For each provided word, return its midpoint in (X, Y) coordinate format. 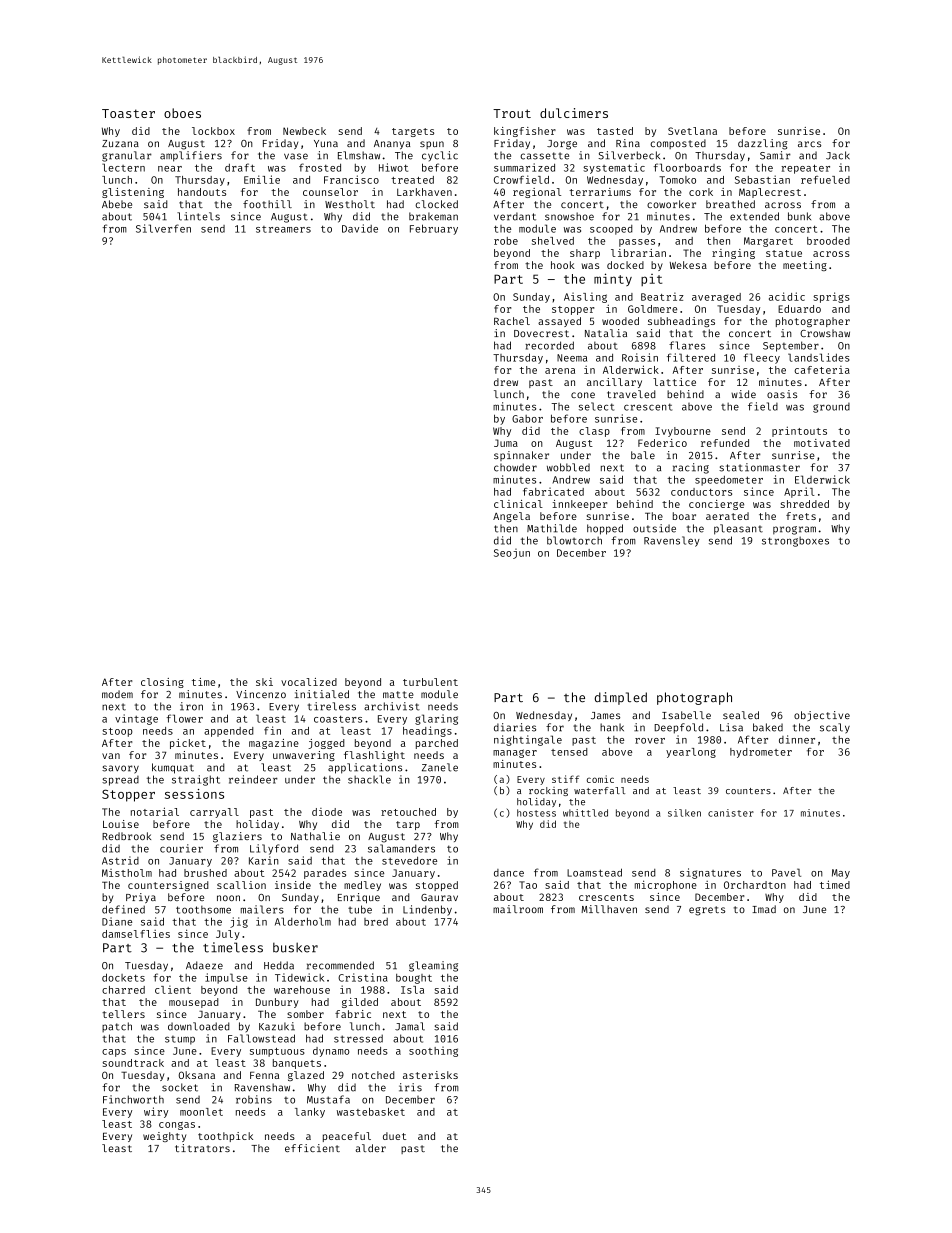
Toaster (128, 113)
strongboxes (795, 541)
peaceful (347, 1137)
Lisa (731, 727)
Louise (121, 824)
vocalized (309, 682)
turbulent (430, 682)
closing (162, 683)
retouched (408, 812)
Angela (511, 517)
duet (394, 1136)
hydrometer (761, 753)
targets (413, 132)
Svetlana (692, 131)
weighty (164, 1137)
